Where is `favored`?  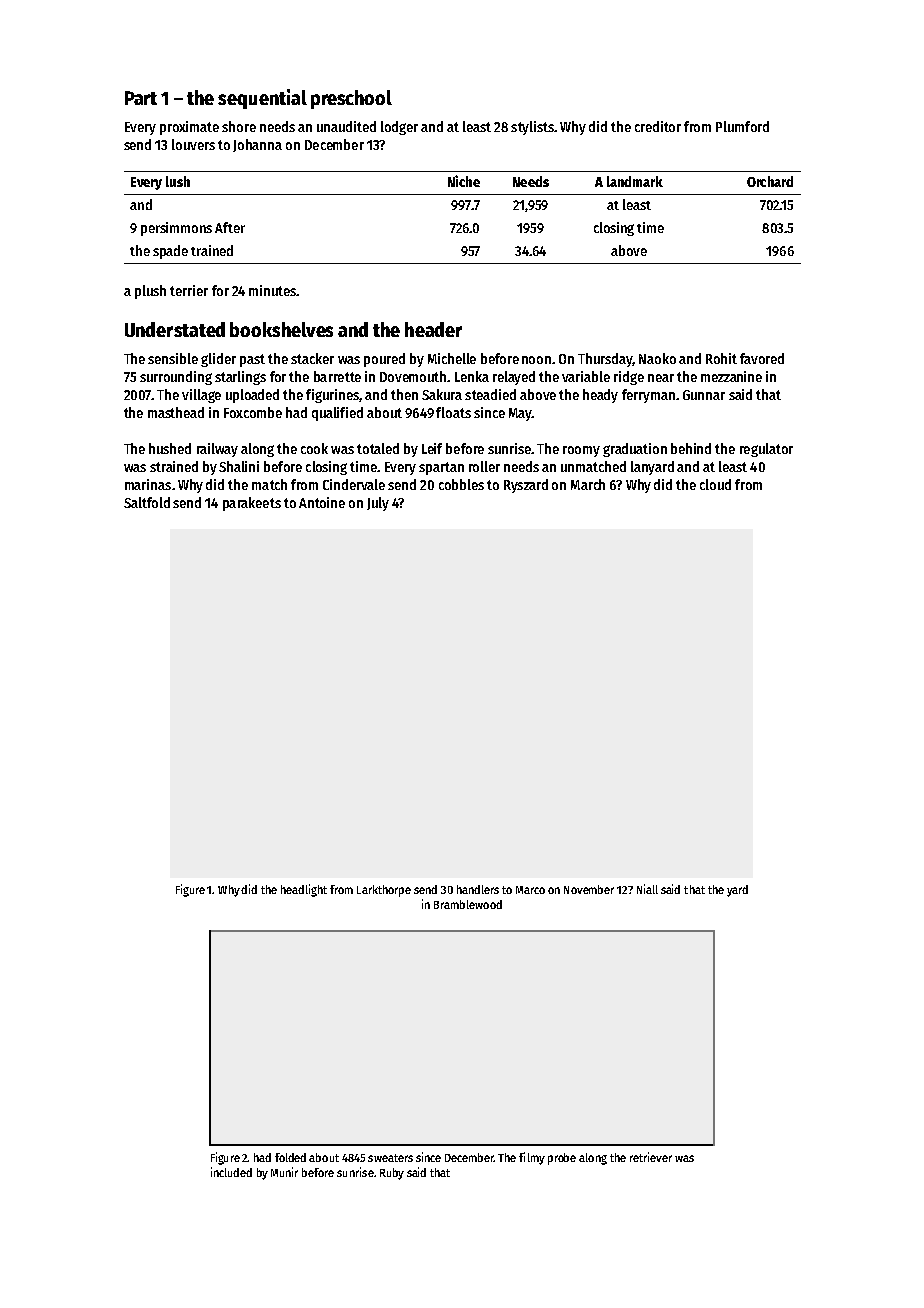
favored is located at coordinates (762, 358).
